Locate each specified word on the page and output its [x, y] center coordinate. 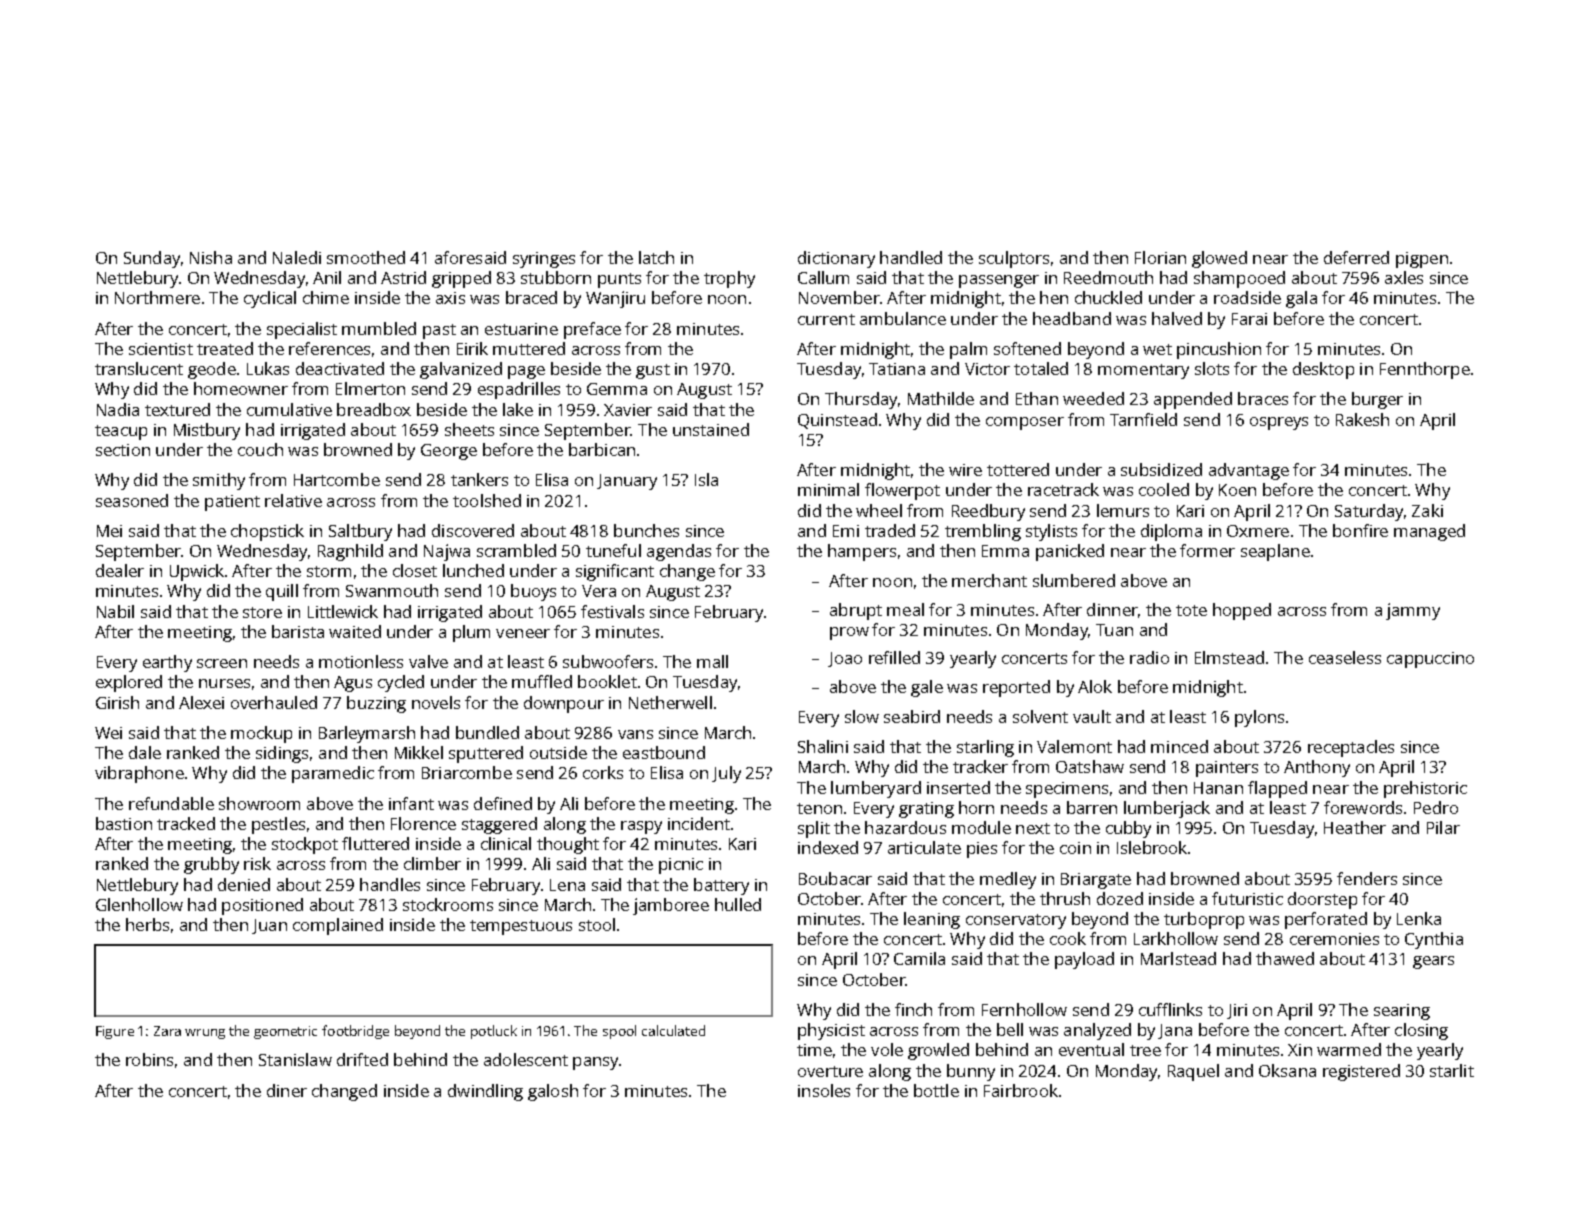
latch [656, 257]
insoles [824, 1090]
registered [1361, 1072]
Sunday [152, 259]
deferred [1356, 257]
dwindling [485, 1092]
